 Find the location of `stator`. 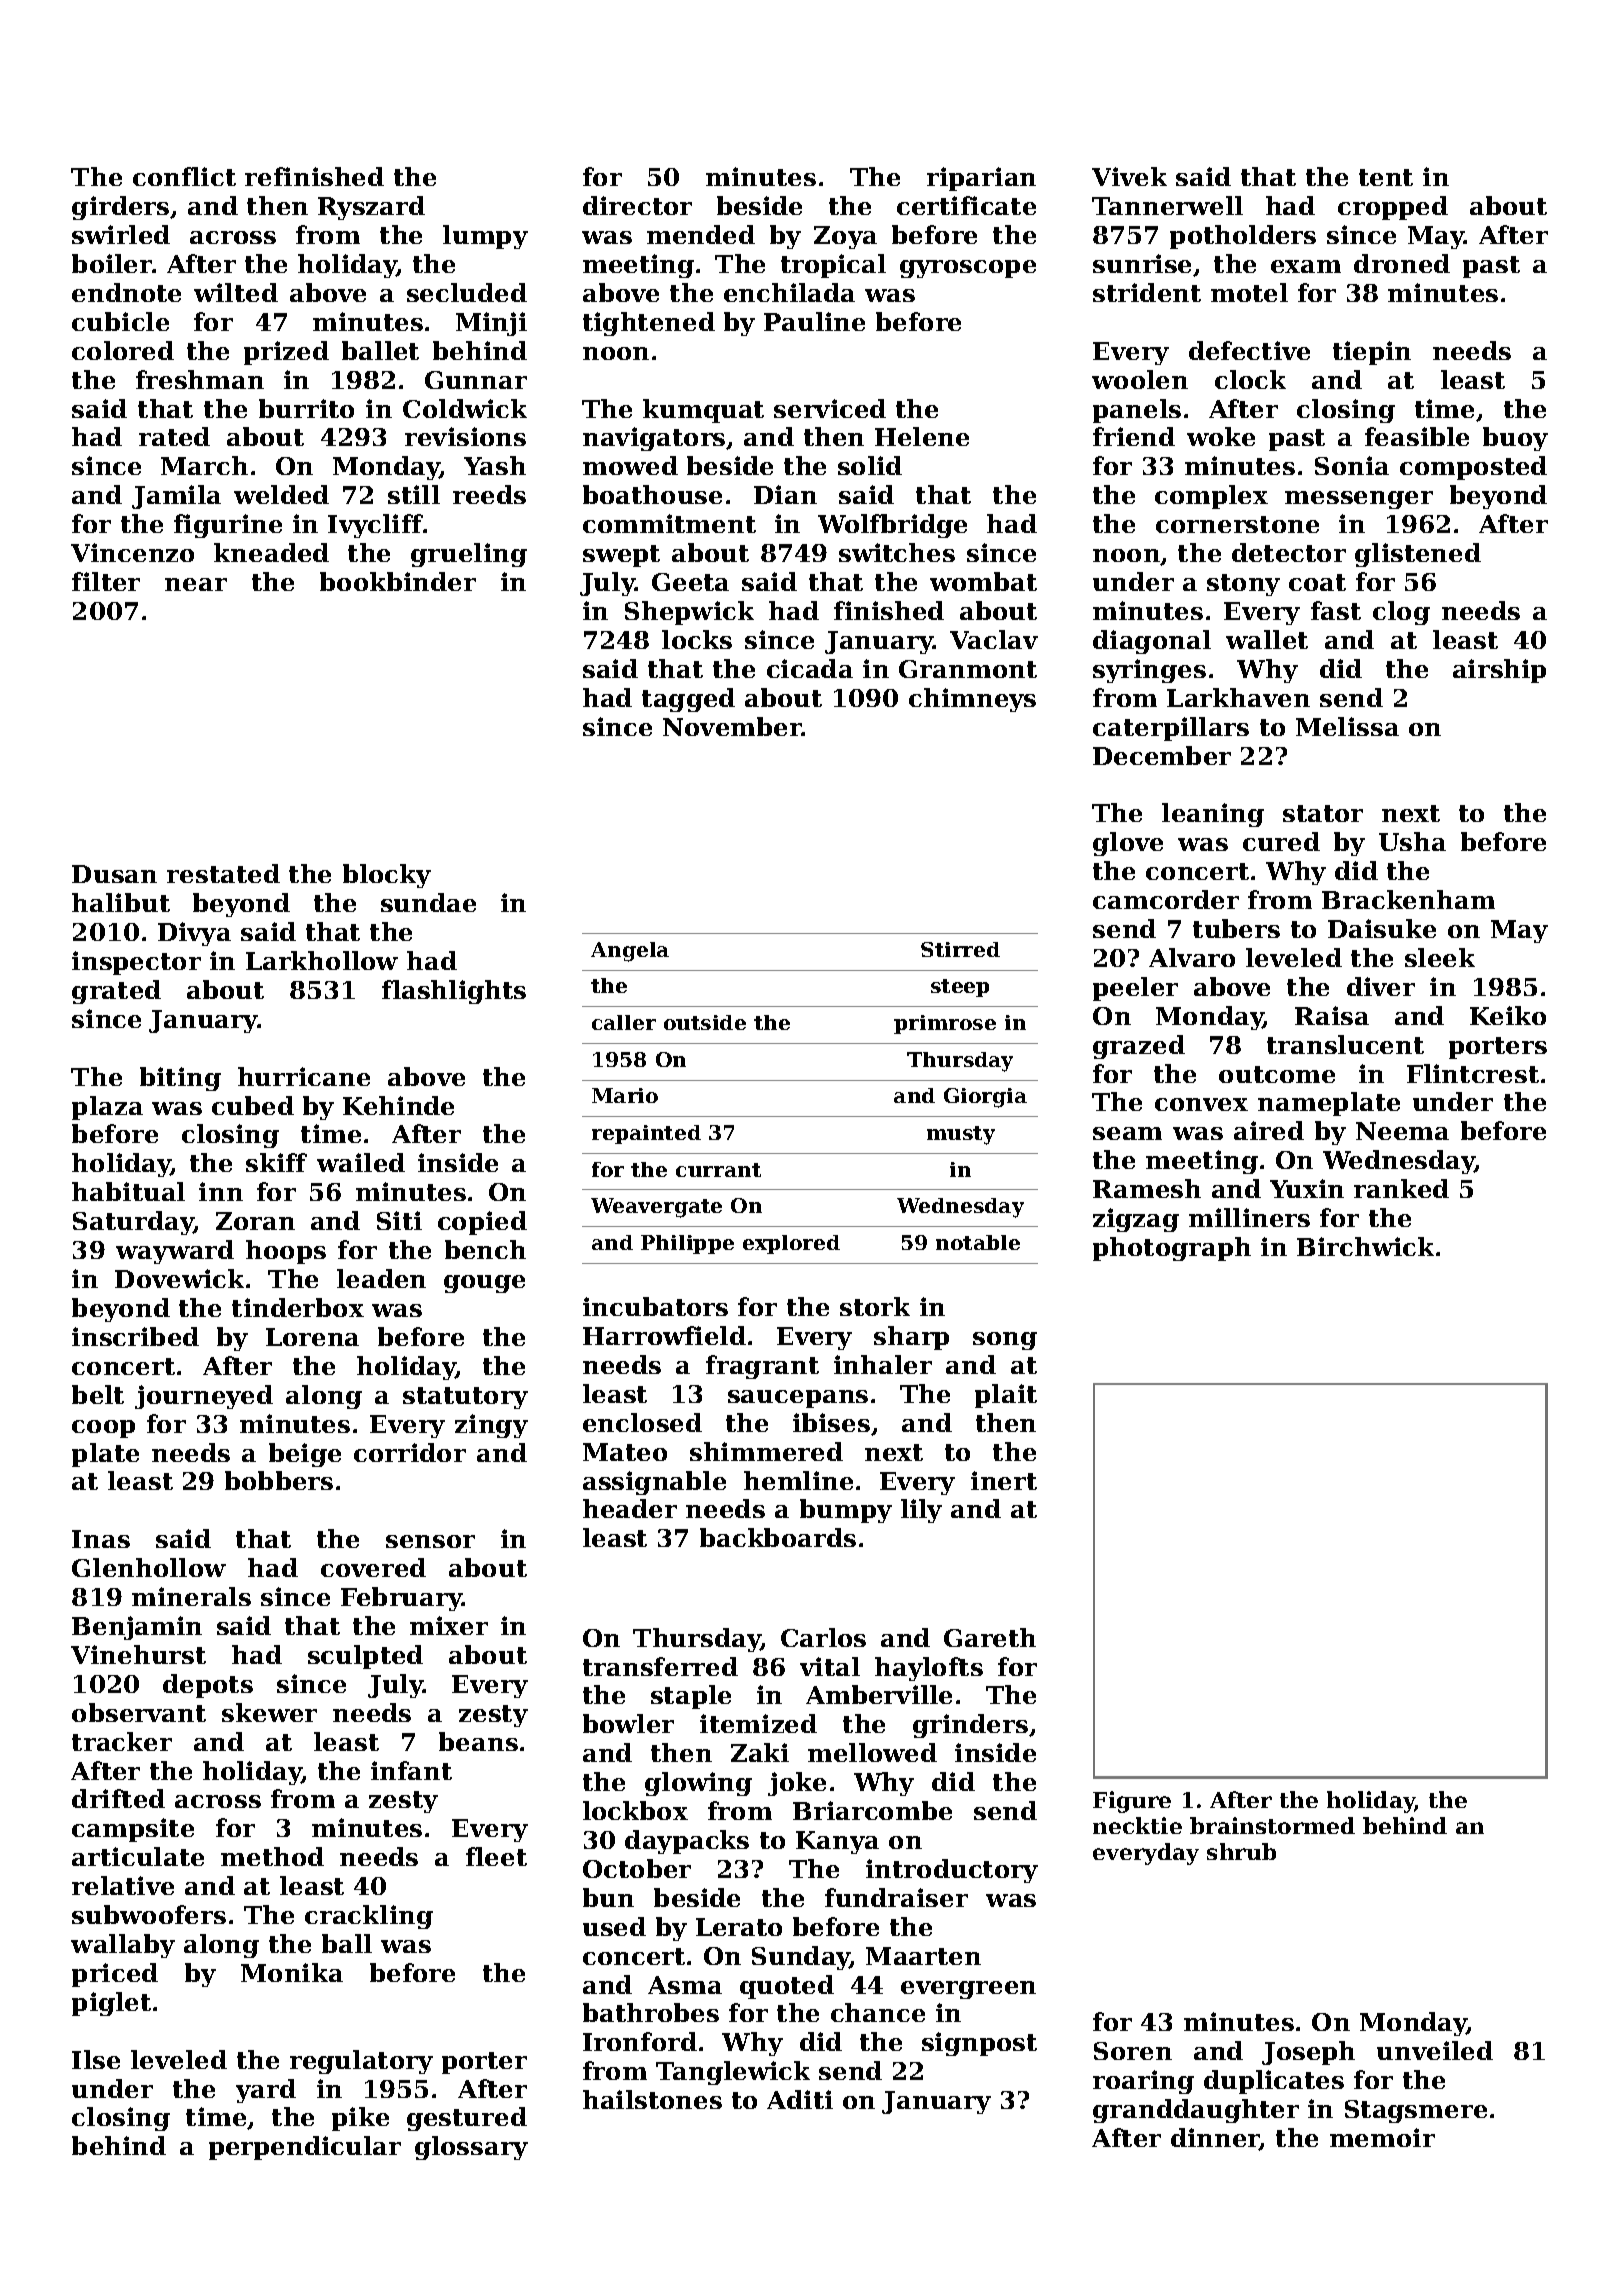

stator is located at coordinates (1323, 813).
